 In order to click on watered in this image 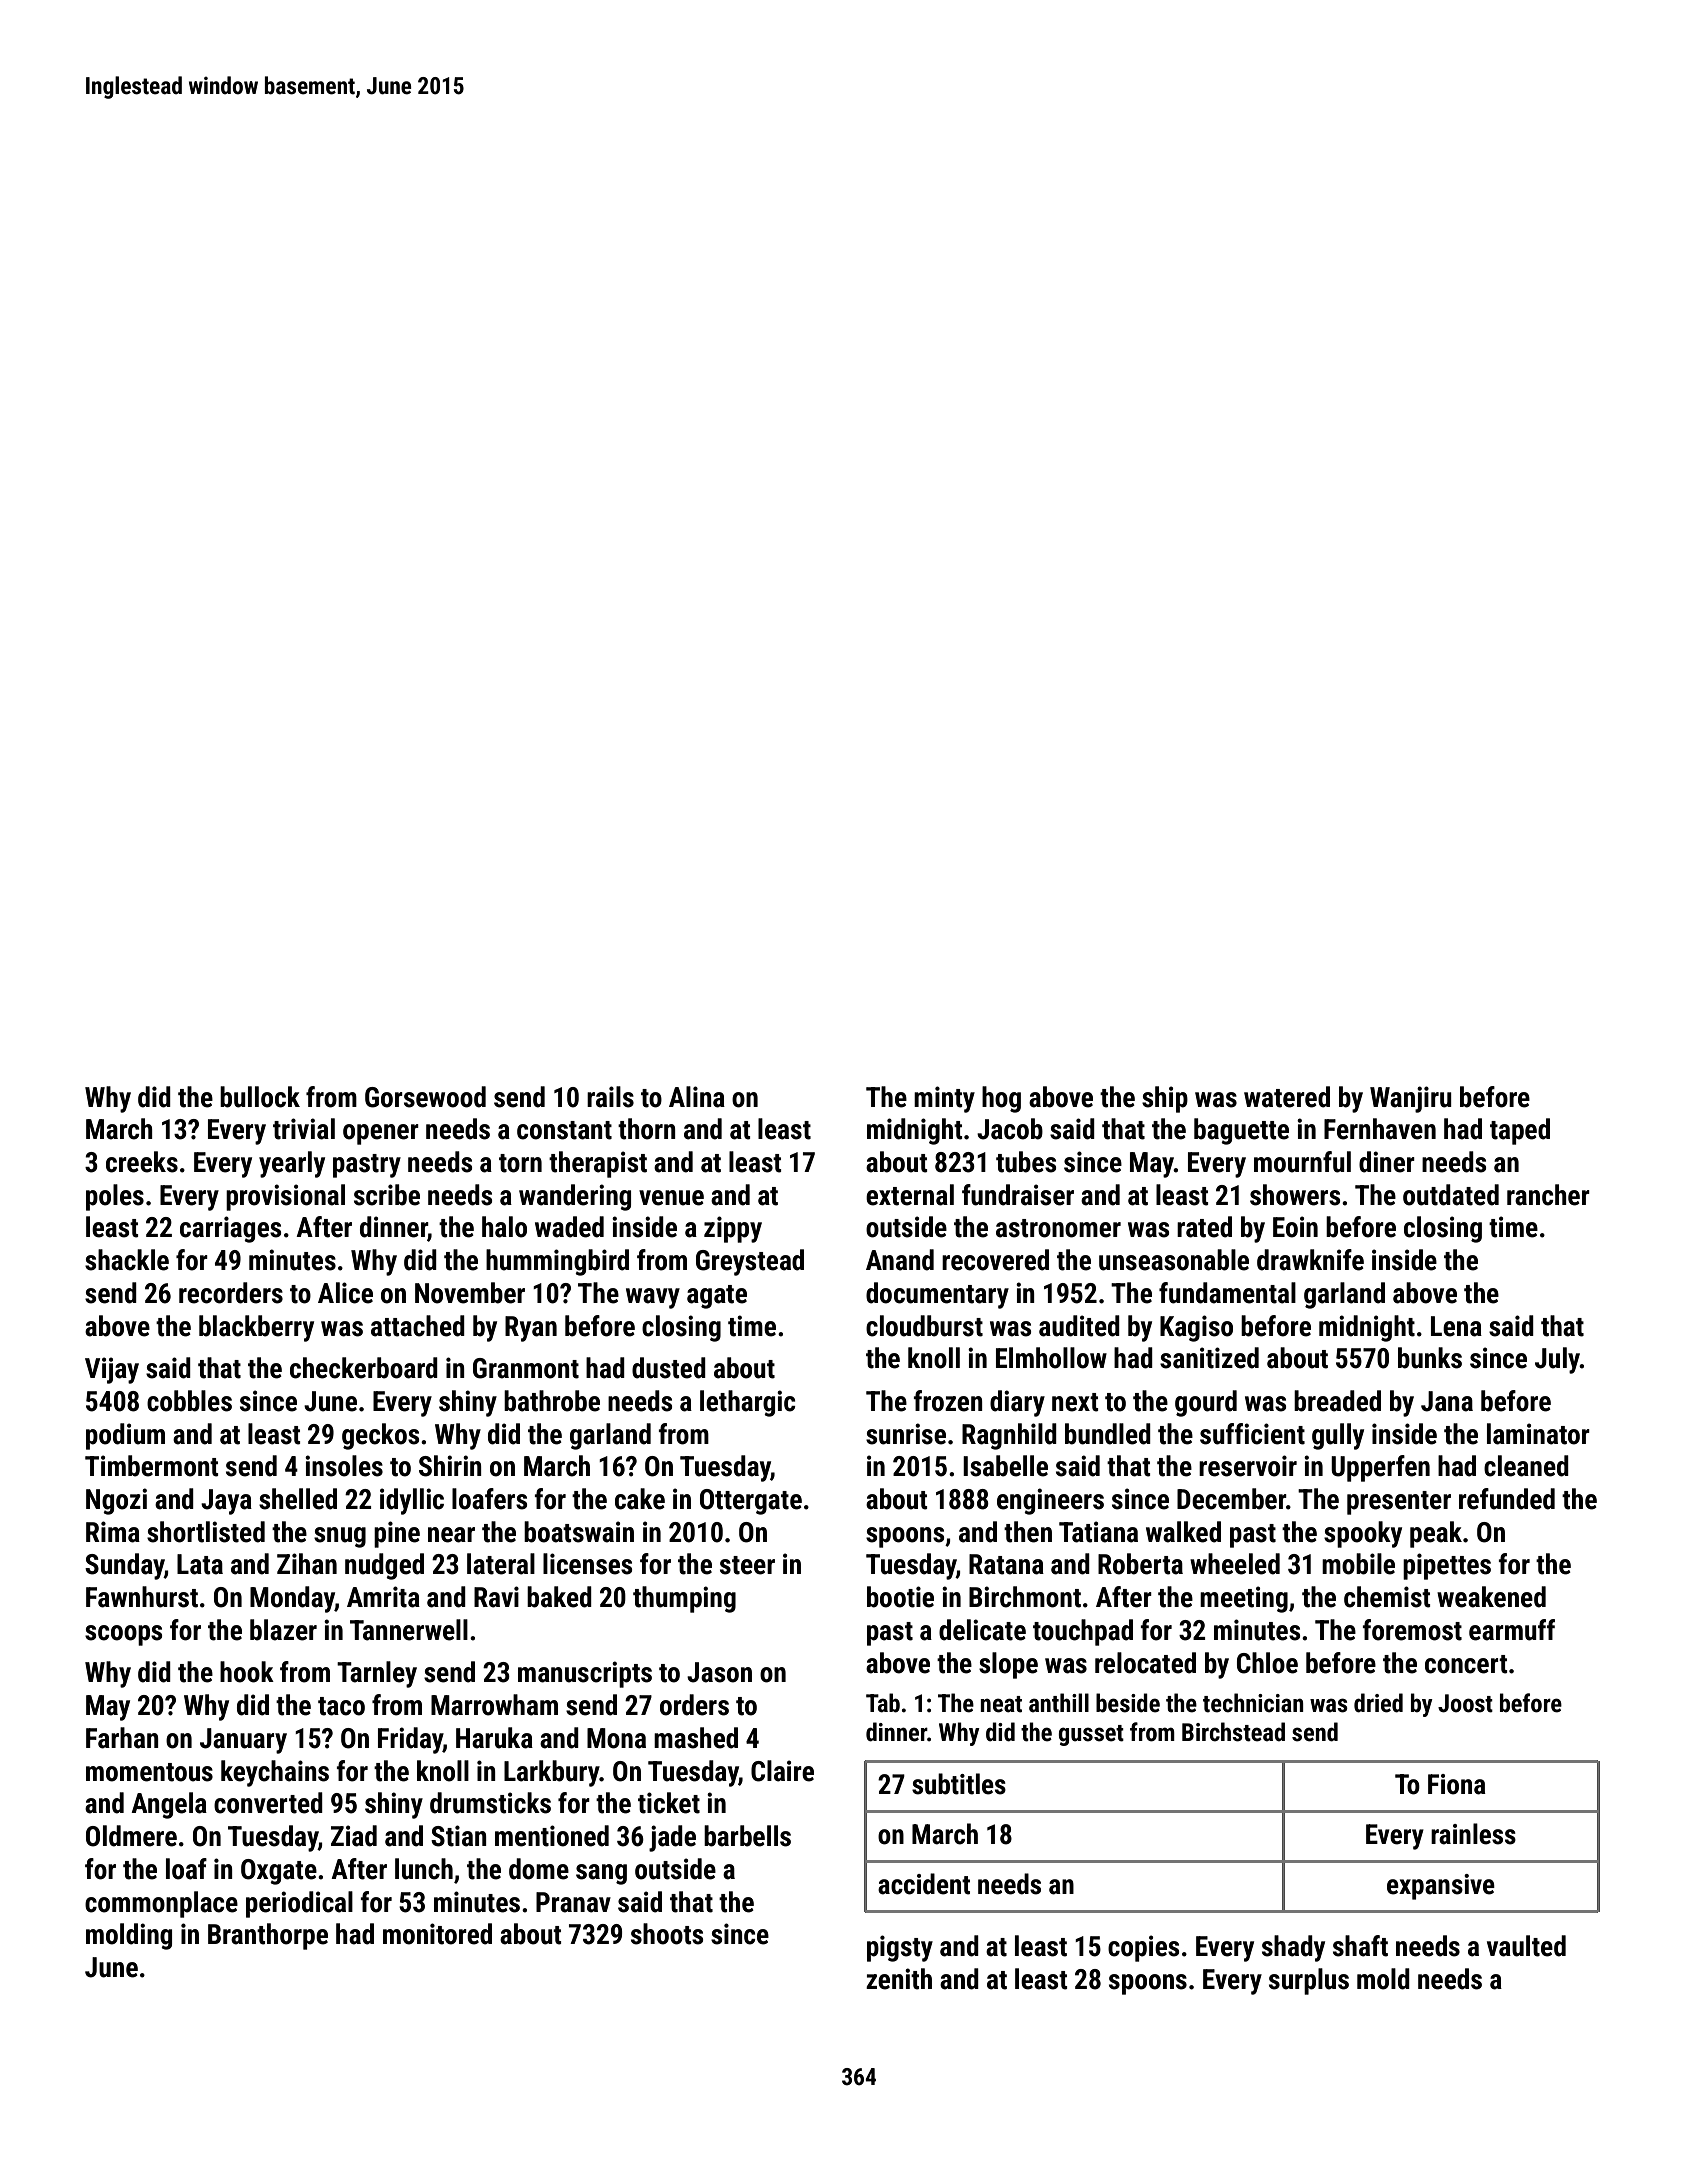, I will do `click(1287, 1097)`.
